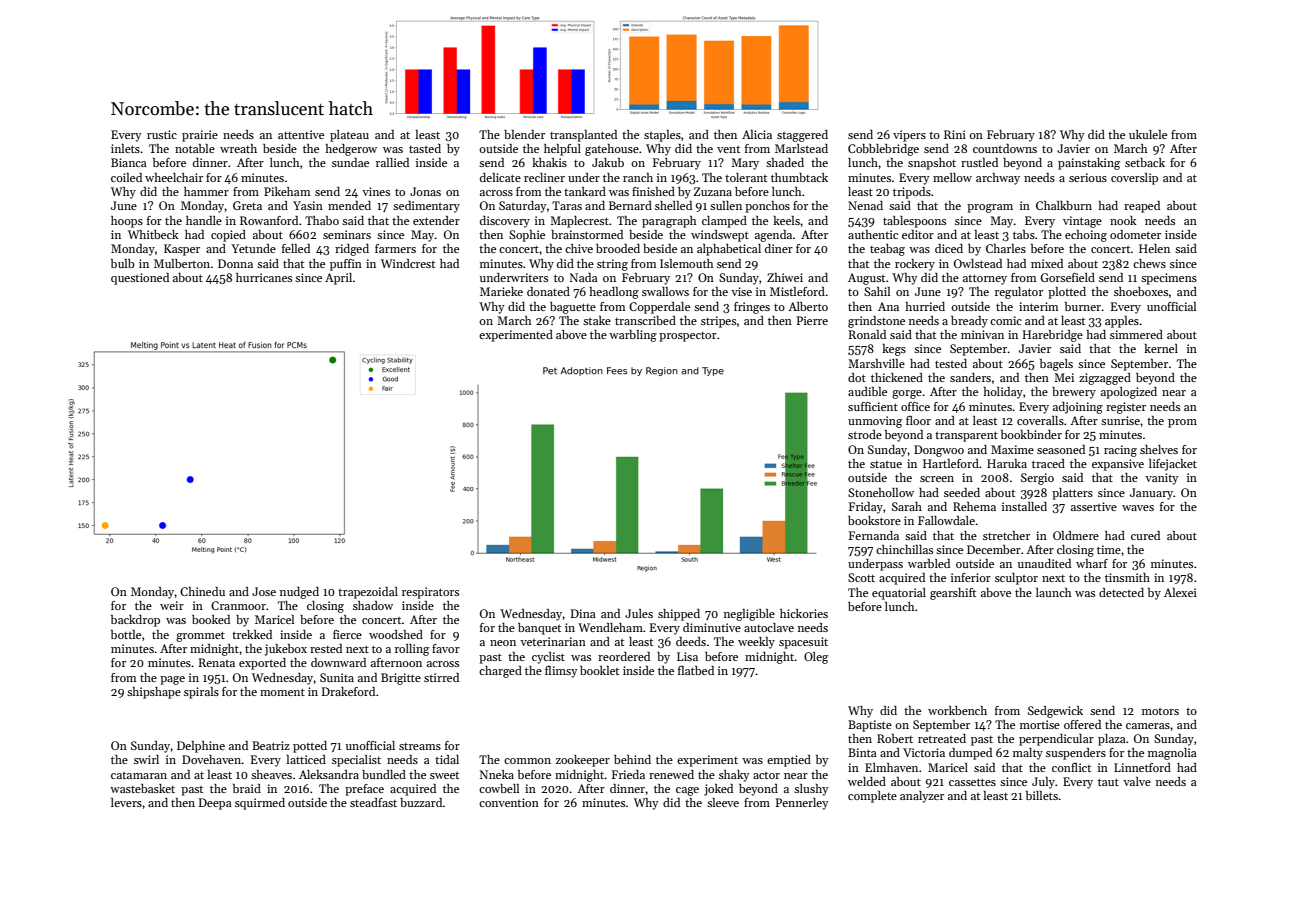 The height and width of the image is (924, 1308). Describe the element at coordinates (1037, 479) in the image. I see `Sergio` at that location.
